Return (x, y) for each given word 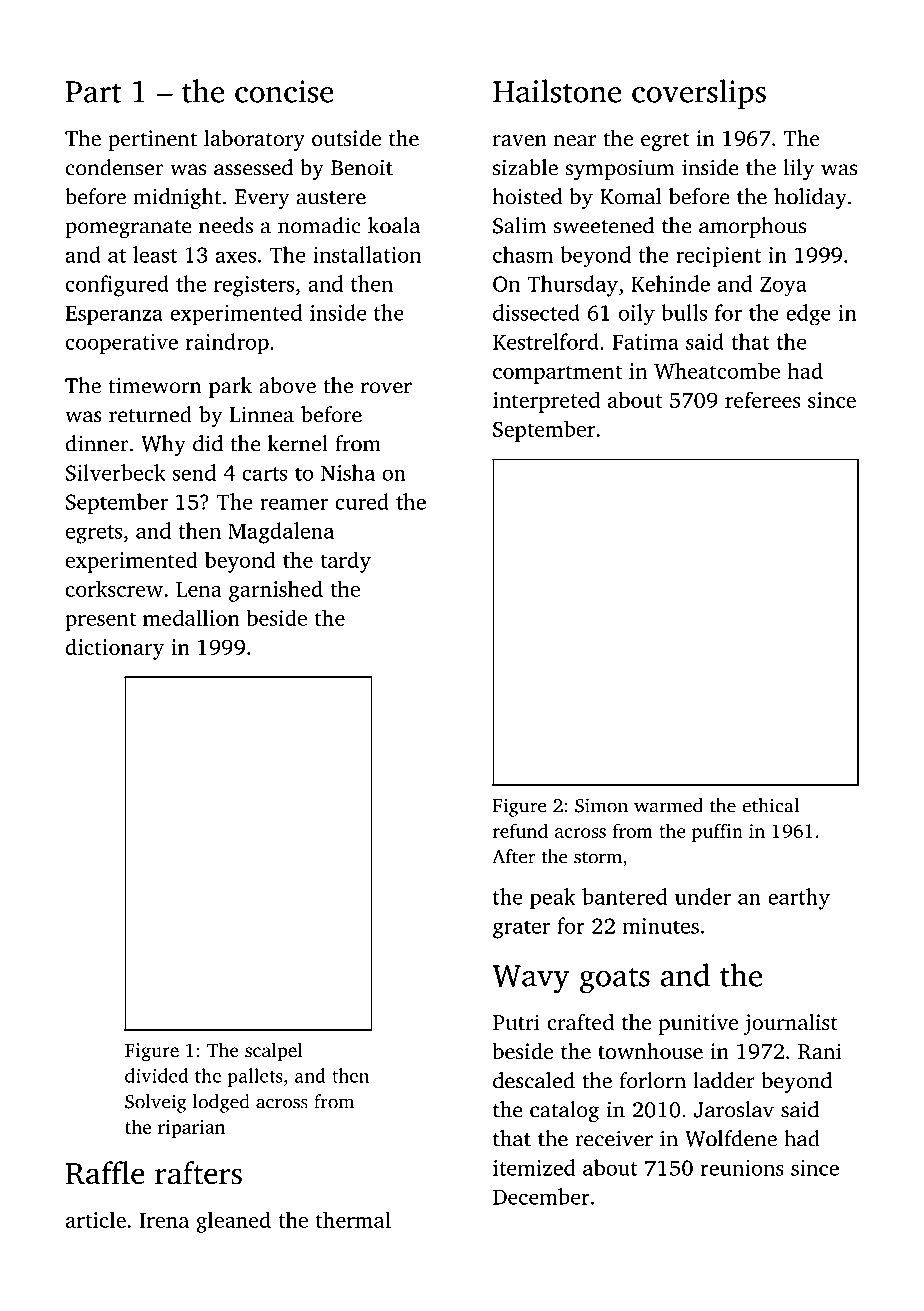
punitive (698, 1024)
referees (762, 399)
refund (520, 830)
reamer (294, 504)
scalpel (274, 1051)
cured (362, 501)
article (96, 1219)
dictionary (115, 649)
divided (156, 1075)
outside (346, 138)
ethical (770, 805)
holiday (810, 198)
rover (386, 388)
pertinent (152, 140)
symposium (620, 169)
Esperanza (114, 315)
